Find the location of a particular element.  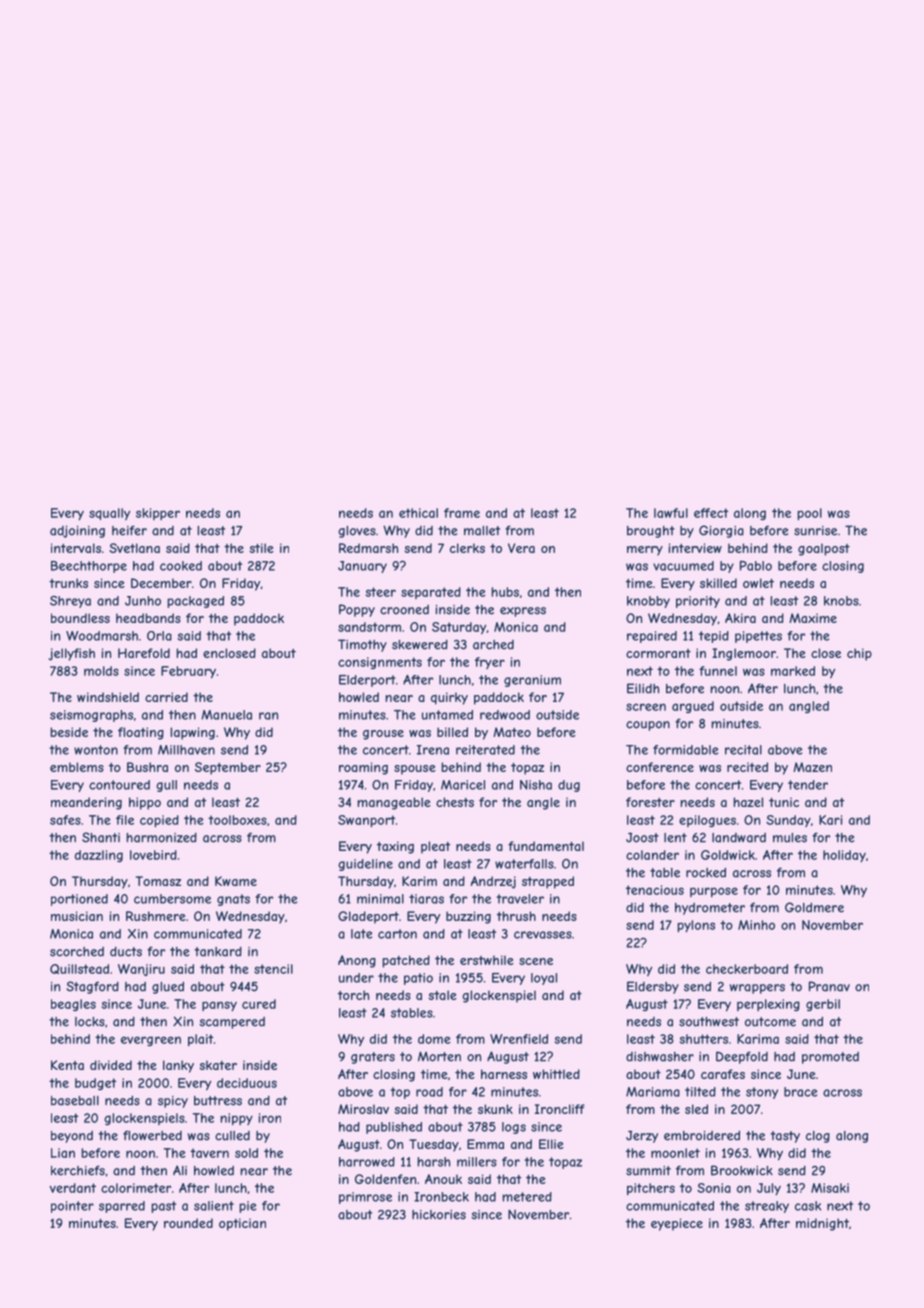

gnats is located at coordinates (233, 900).
